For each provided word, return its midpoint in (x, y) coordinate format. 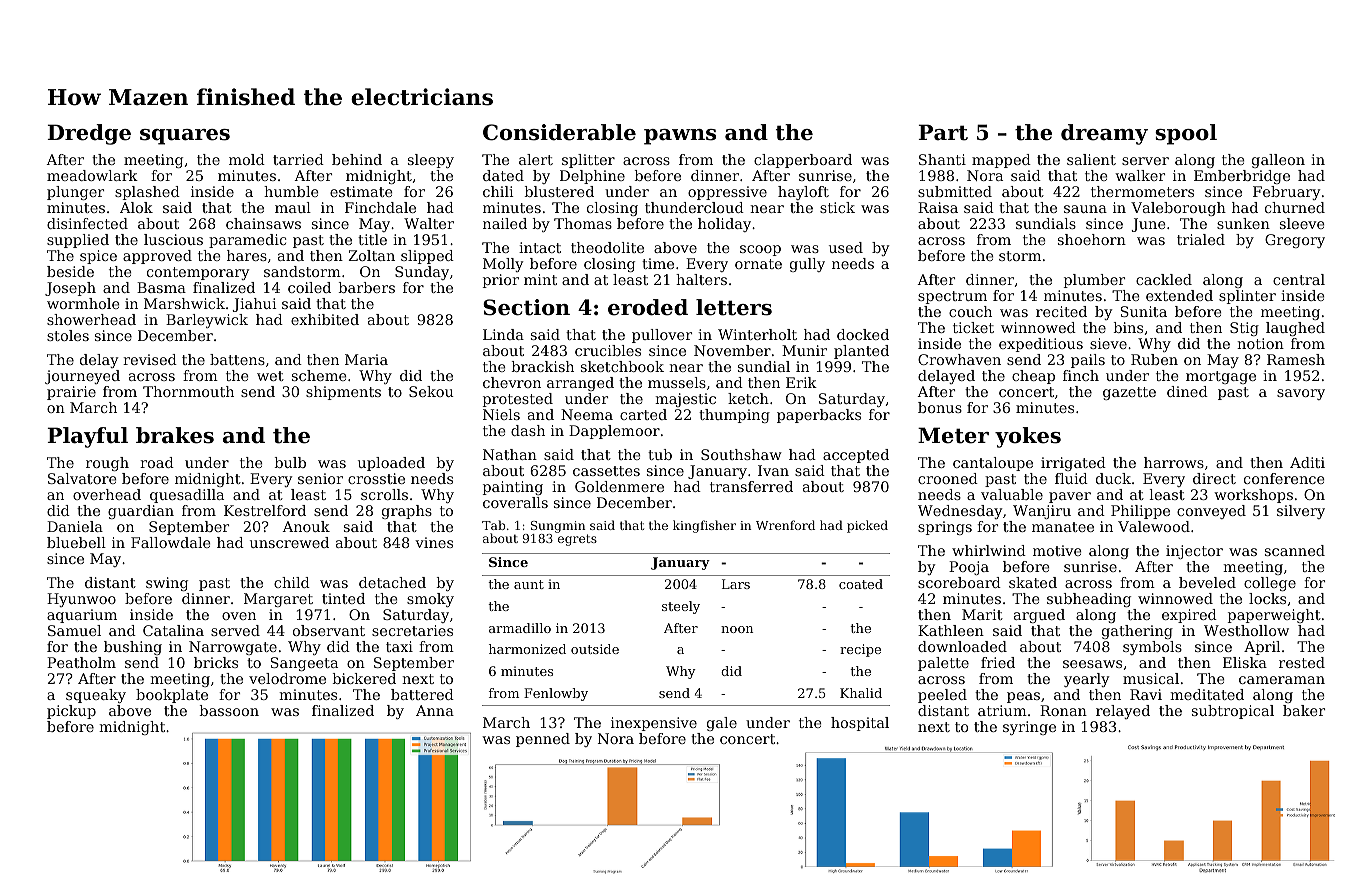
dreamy (1104, 134)
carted (643, 414)
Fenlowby (556, 694)
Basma (161, 287)
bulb (290, 462)
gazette (1129, 393)
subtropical (1233, 712)
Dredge (89, 134)
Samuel (74, 630)
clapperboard (803, 161)
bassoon (229, 710)
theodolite (607, 247)
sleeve (1302, 223)
